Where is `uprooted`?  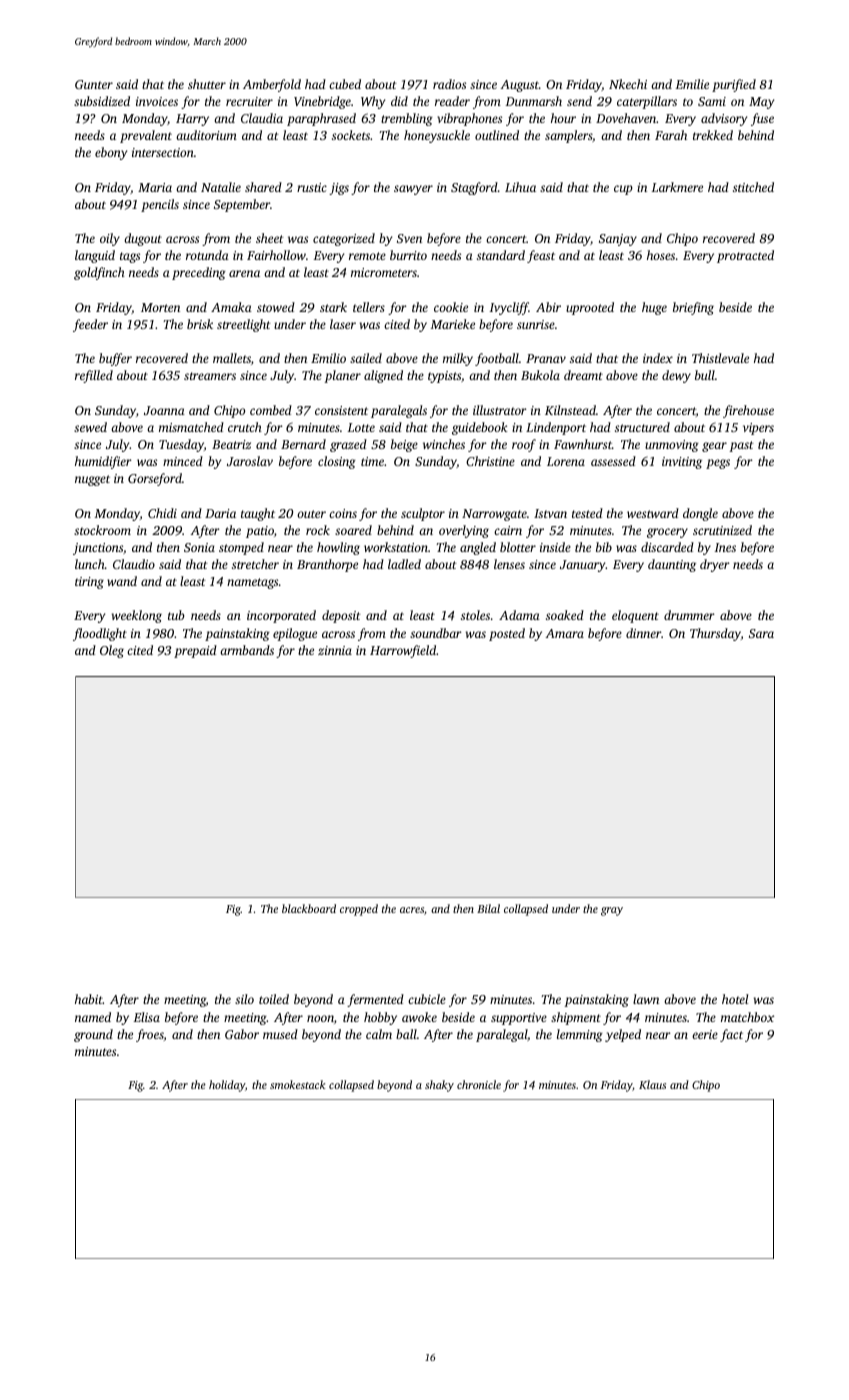
uprooted is located at coordinates (590, 308).
